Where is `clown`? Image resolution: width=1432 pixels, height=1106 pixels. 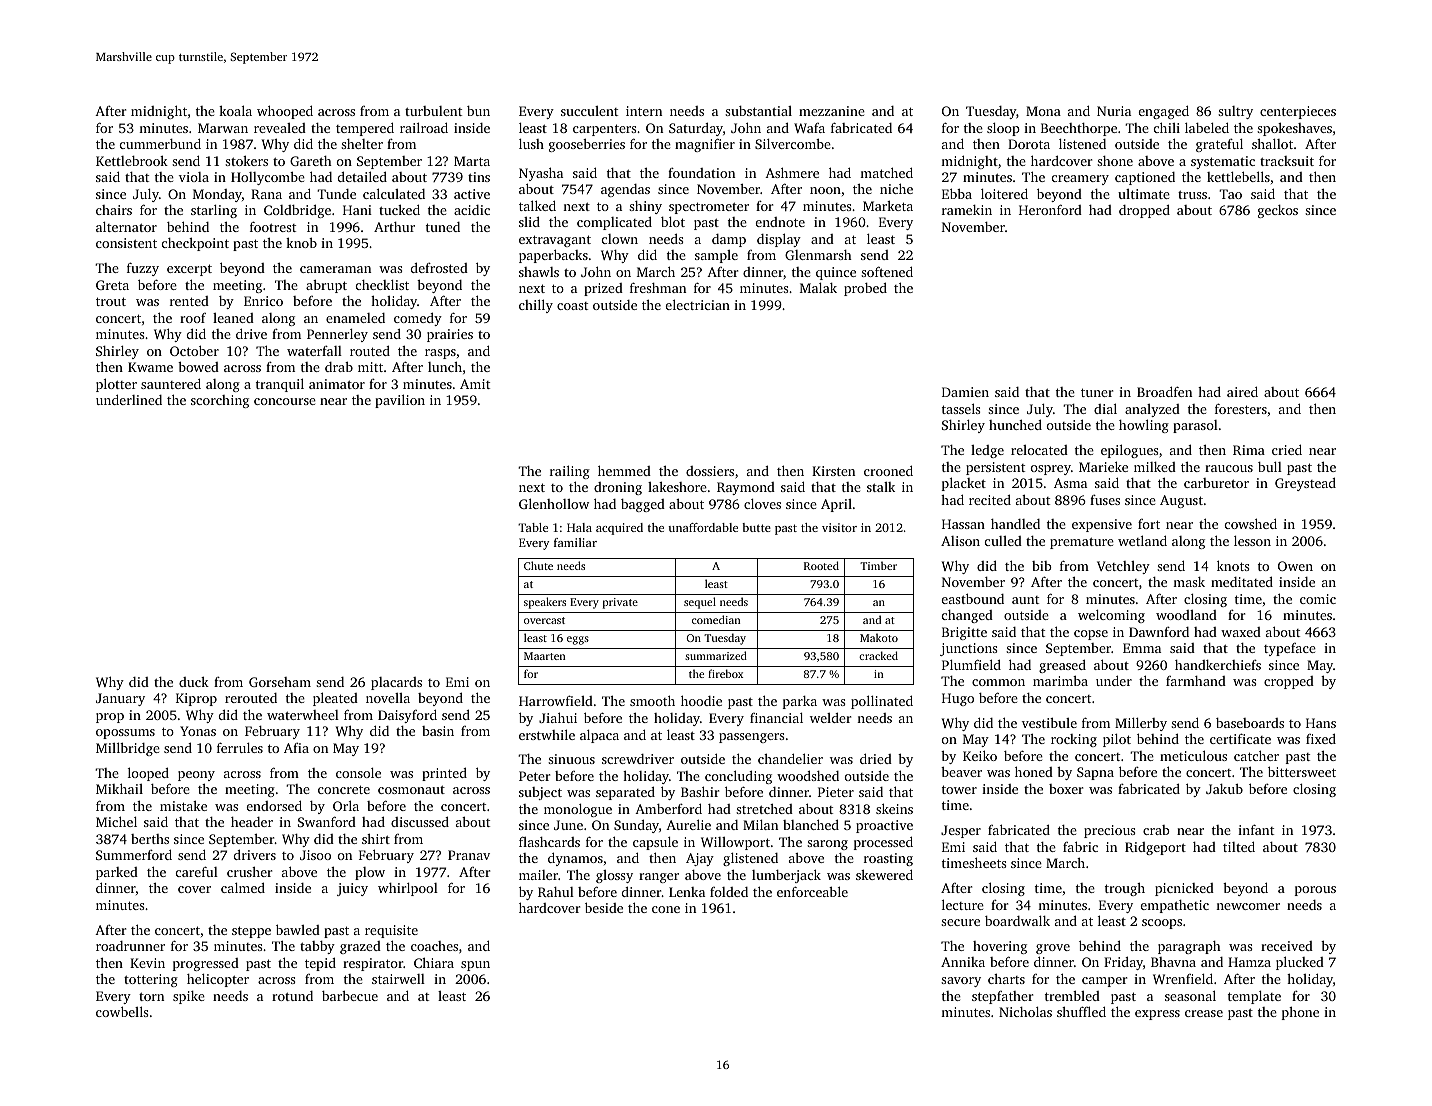 clown is located at coordinates (620, 239).
